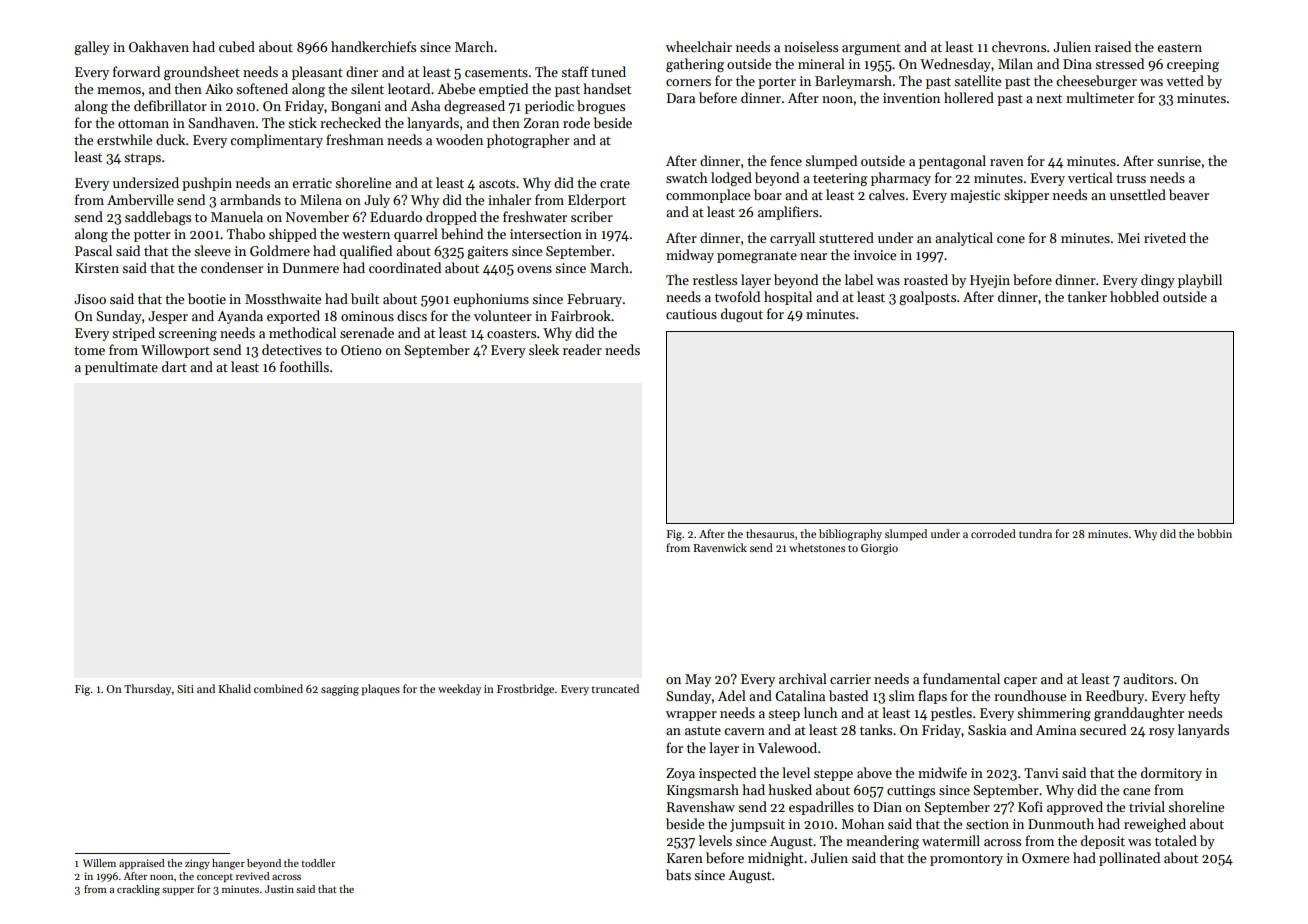  Describe the element at coordinates (474, 107) in the screenshot. I see `degreased` at that location.
